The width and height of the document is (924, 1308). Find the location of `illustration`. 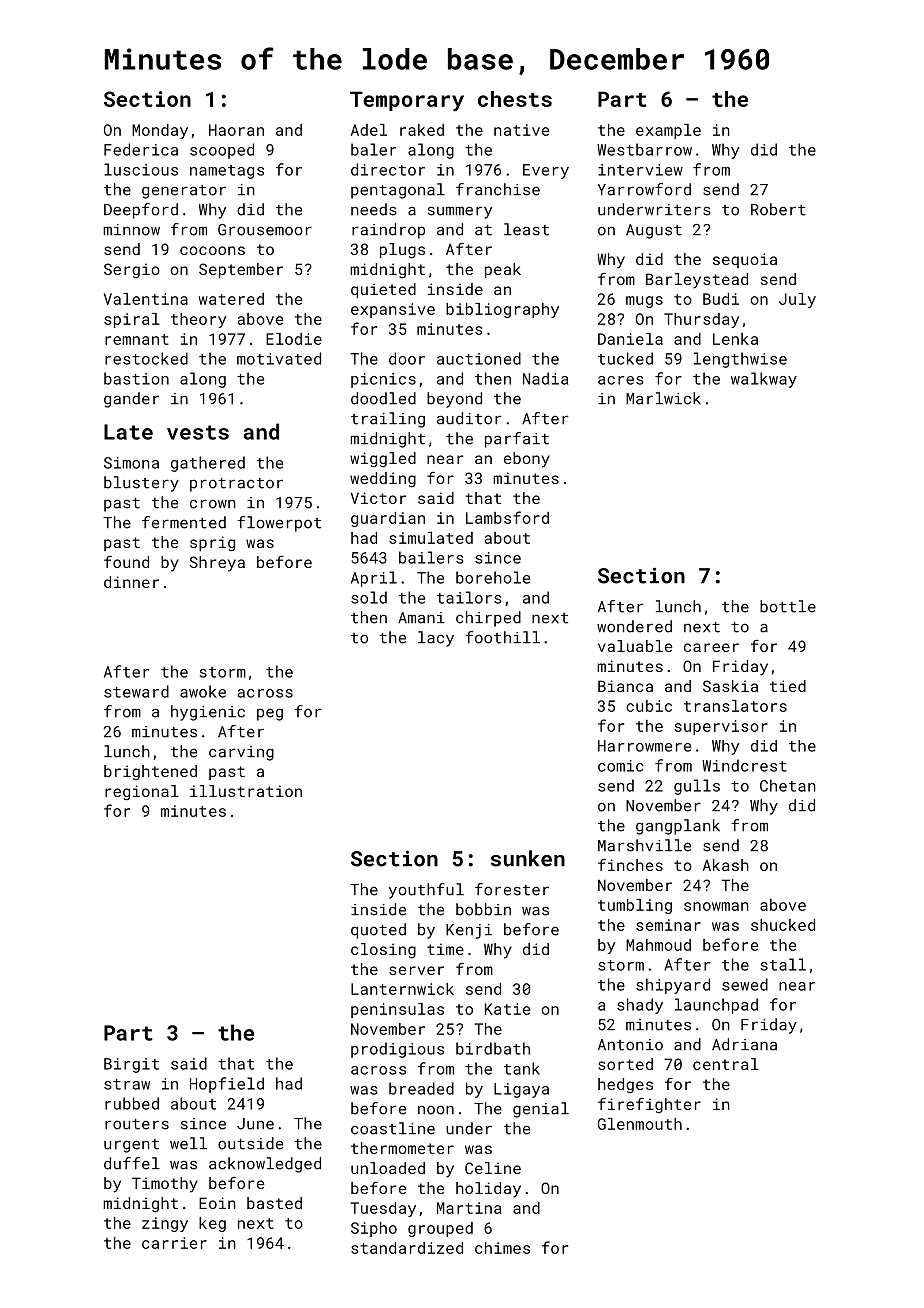

illustration is located at coordinates (246, 791).
